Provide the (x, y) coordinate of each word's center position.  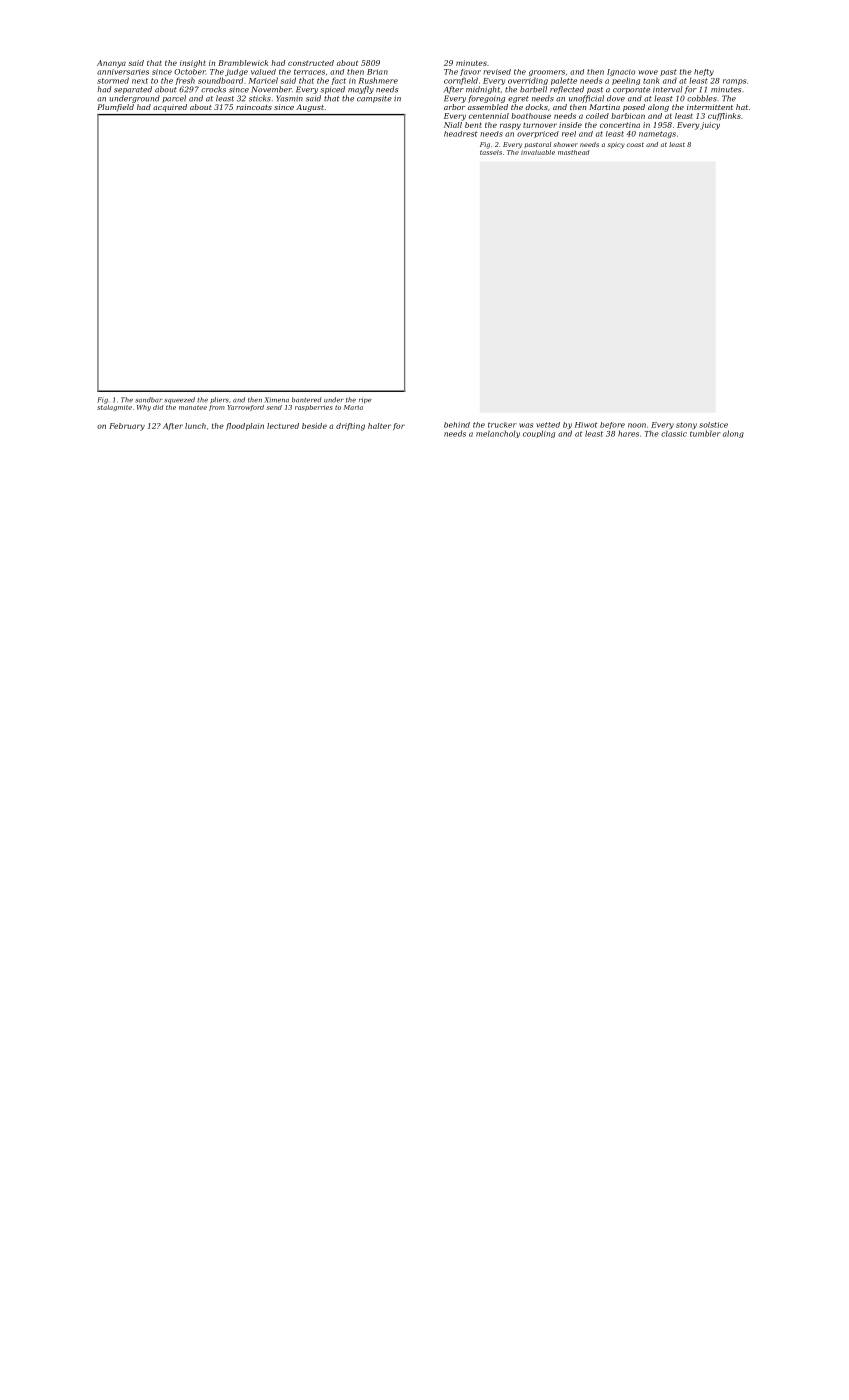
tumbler (705, 433)
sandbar (148, 400)
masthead (574, 152)
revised (497, 72)
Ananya (111, 64)
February (127, 427)
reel (569, 134)
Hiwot (586, 425)
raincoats (254, 107)
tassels (491, 152)
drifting (350, 427)
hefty (704, 72)
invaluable (538, 152)
